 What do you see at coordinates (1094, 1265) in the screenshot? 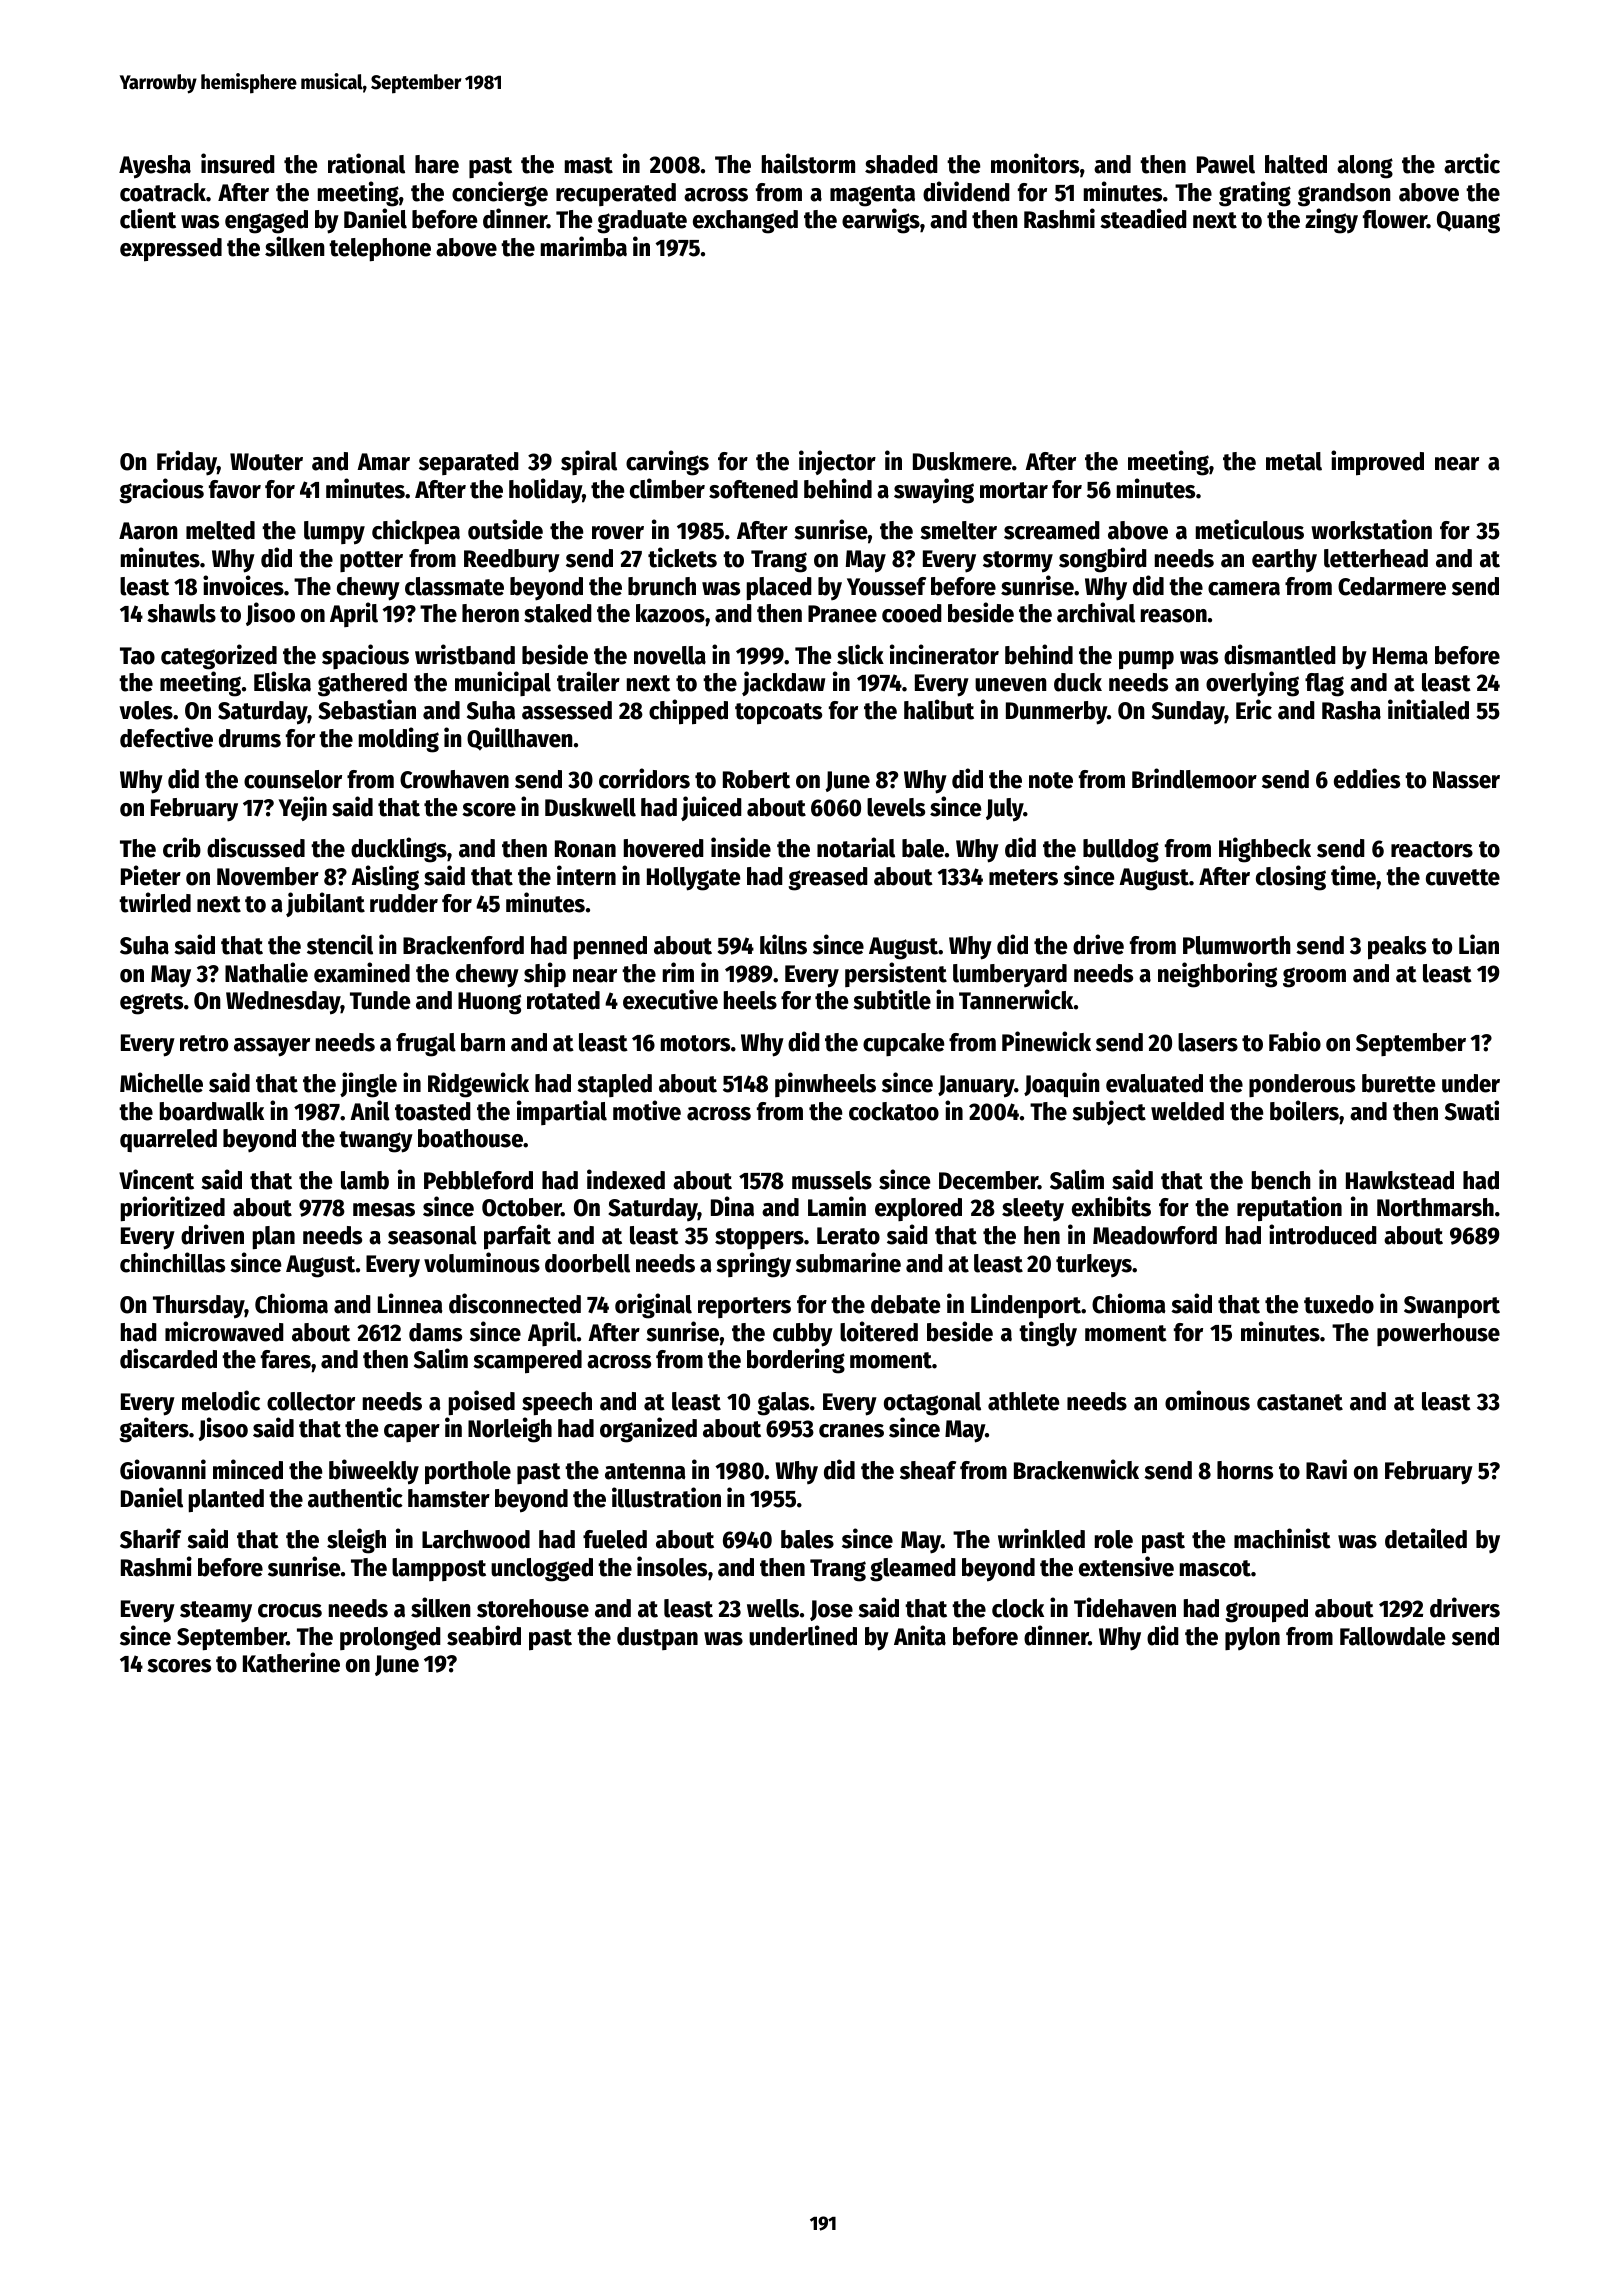
I see `turkeys` at bounding box center [1094, 1265].
